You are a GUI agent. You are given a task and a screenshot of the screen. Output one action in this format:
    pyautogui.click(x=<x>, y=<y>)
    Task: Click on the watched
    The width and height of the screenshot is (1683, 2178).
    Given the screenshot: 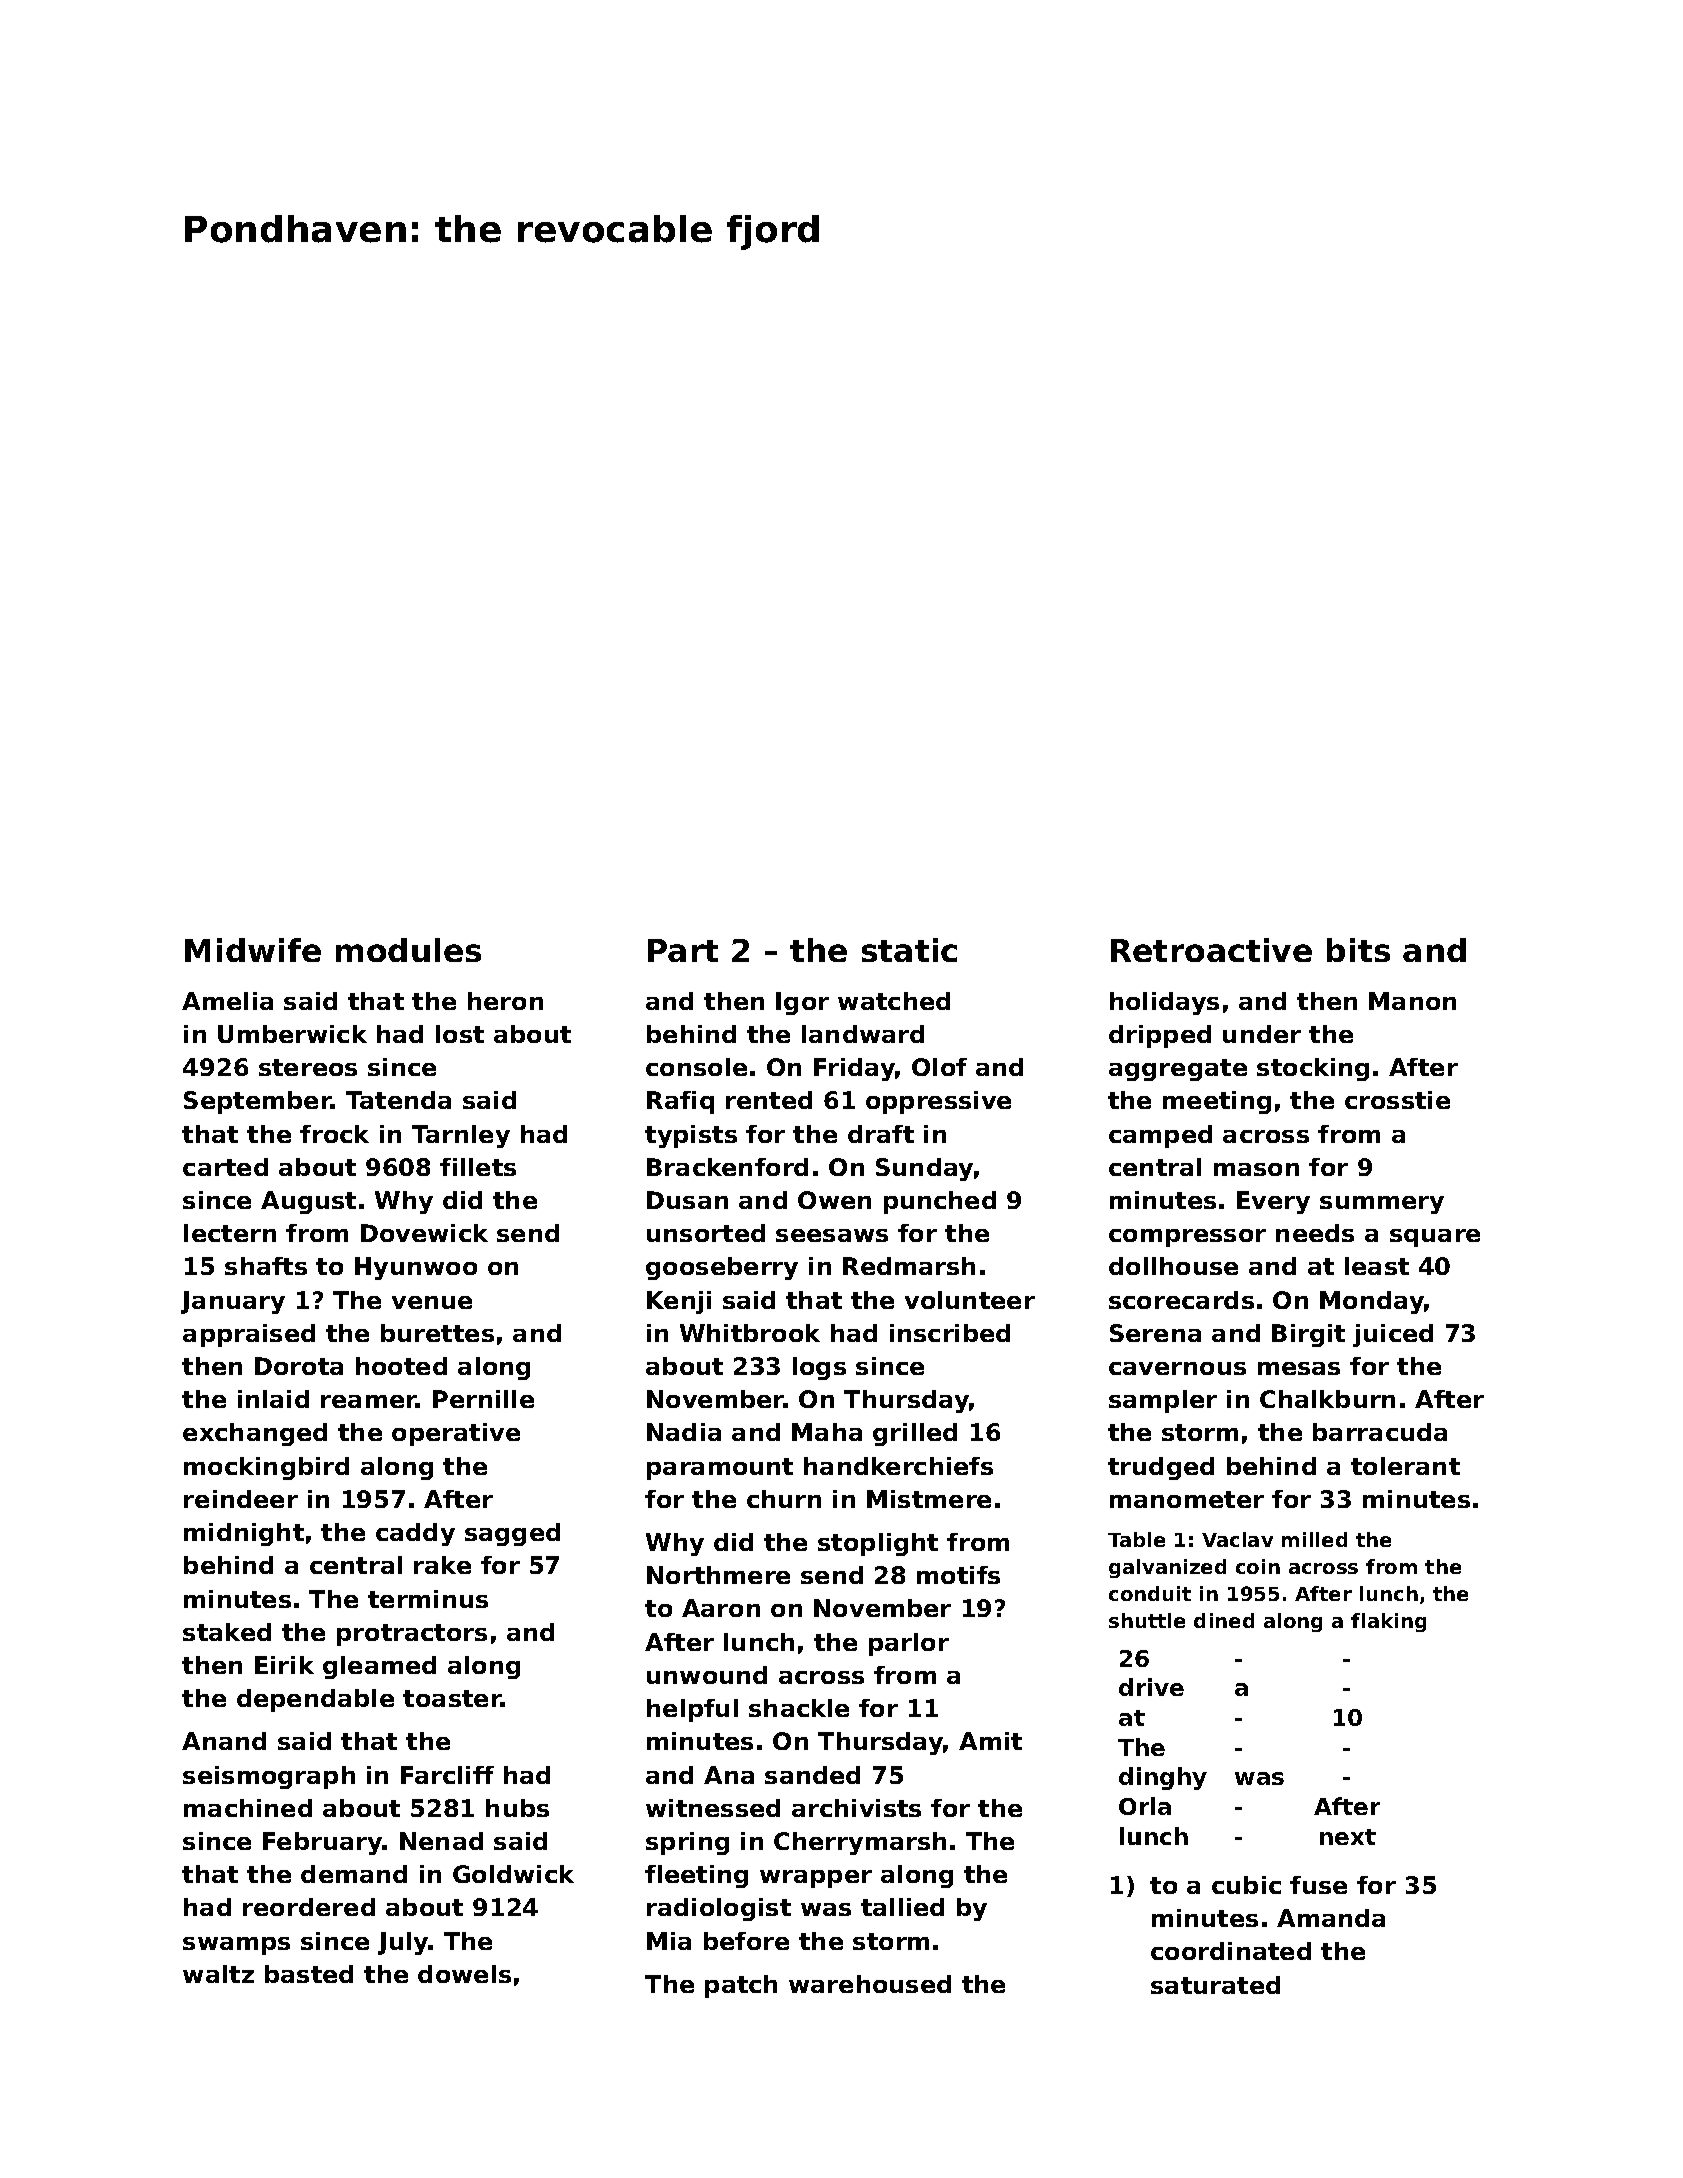 What is the action you would take?
    pyautogui.click(x=894, y=1001)
